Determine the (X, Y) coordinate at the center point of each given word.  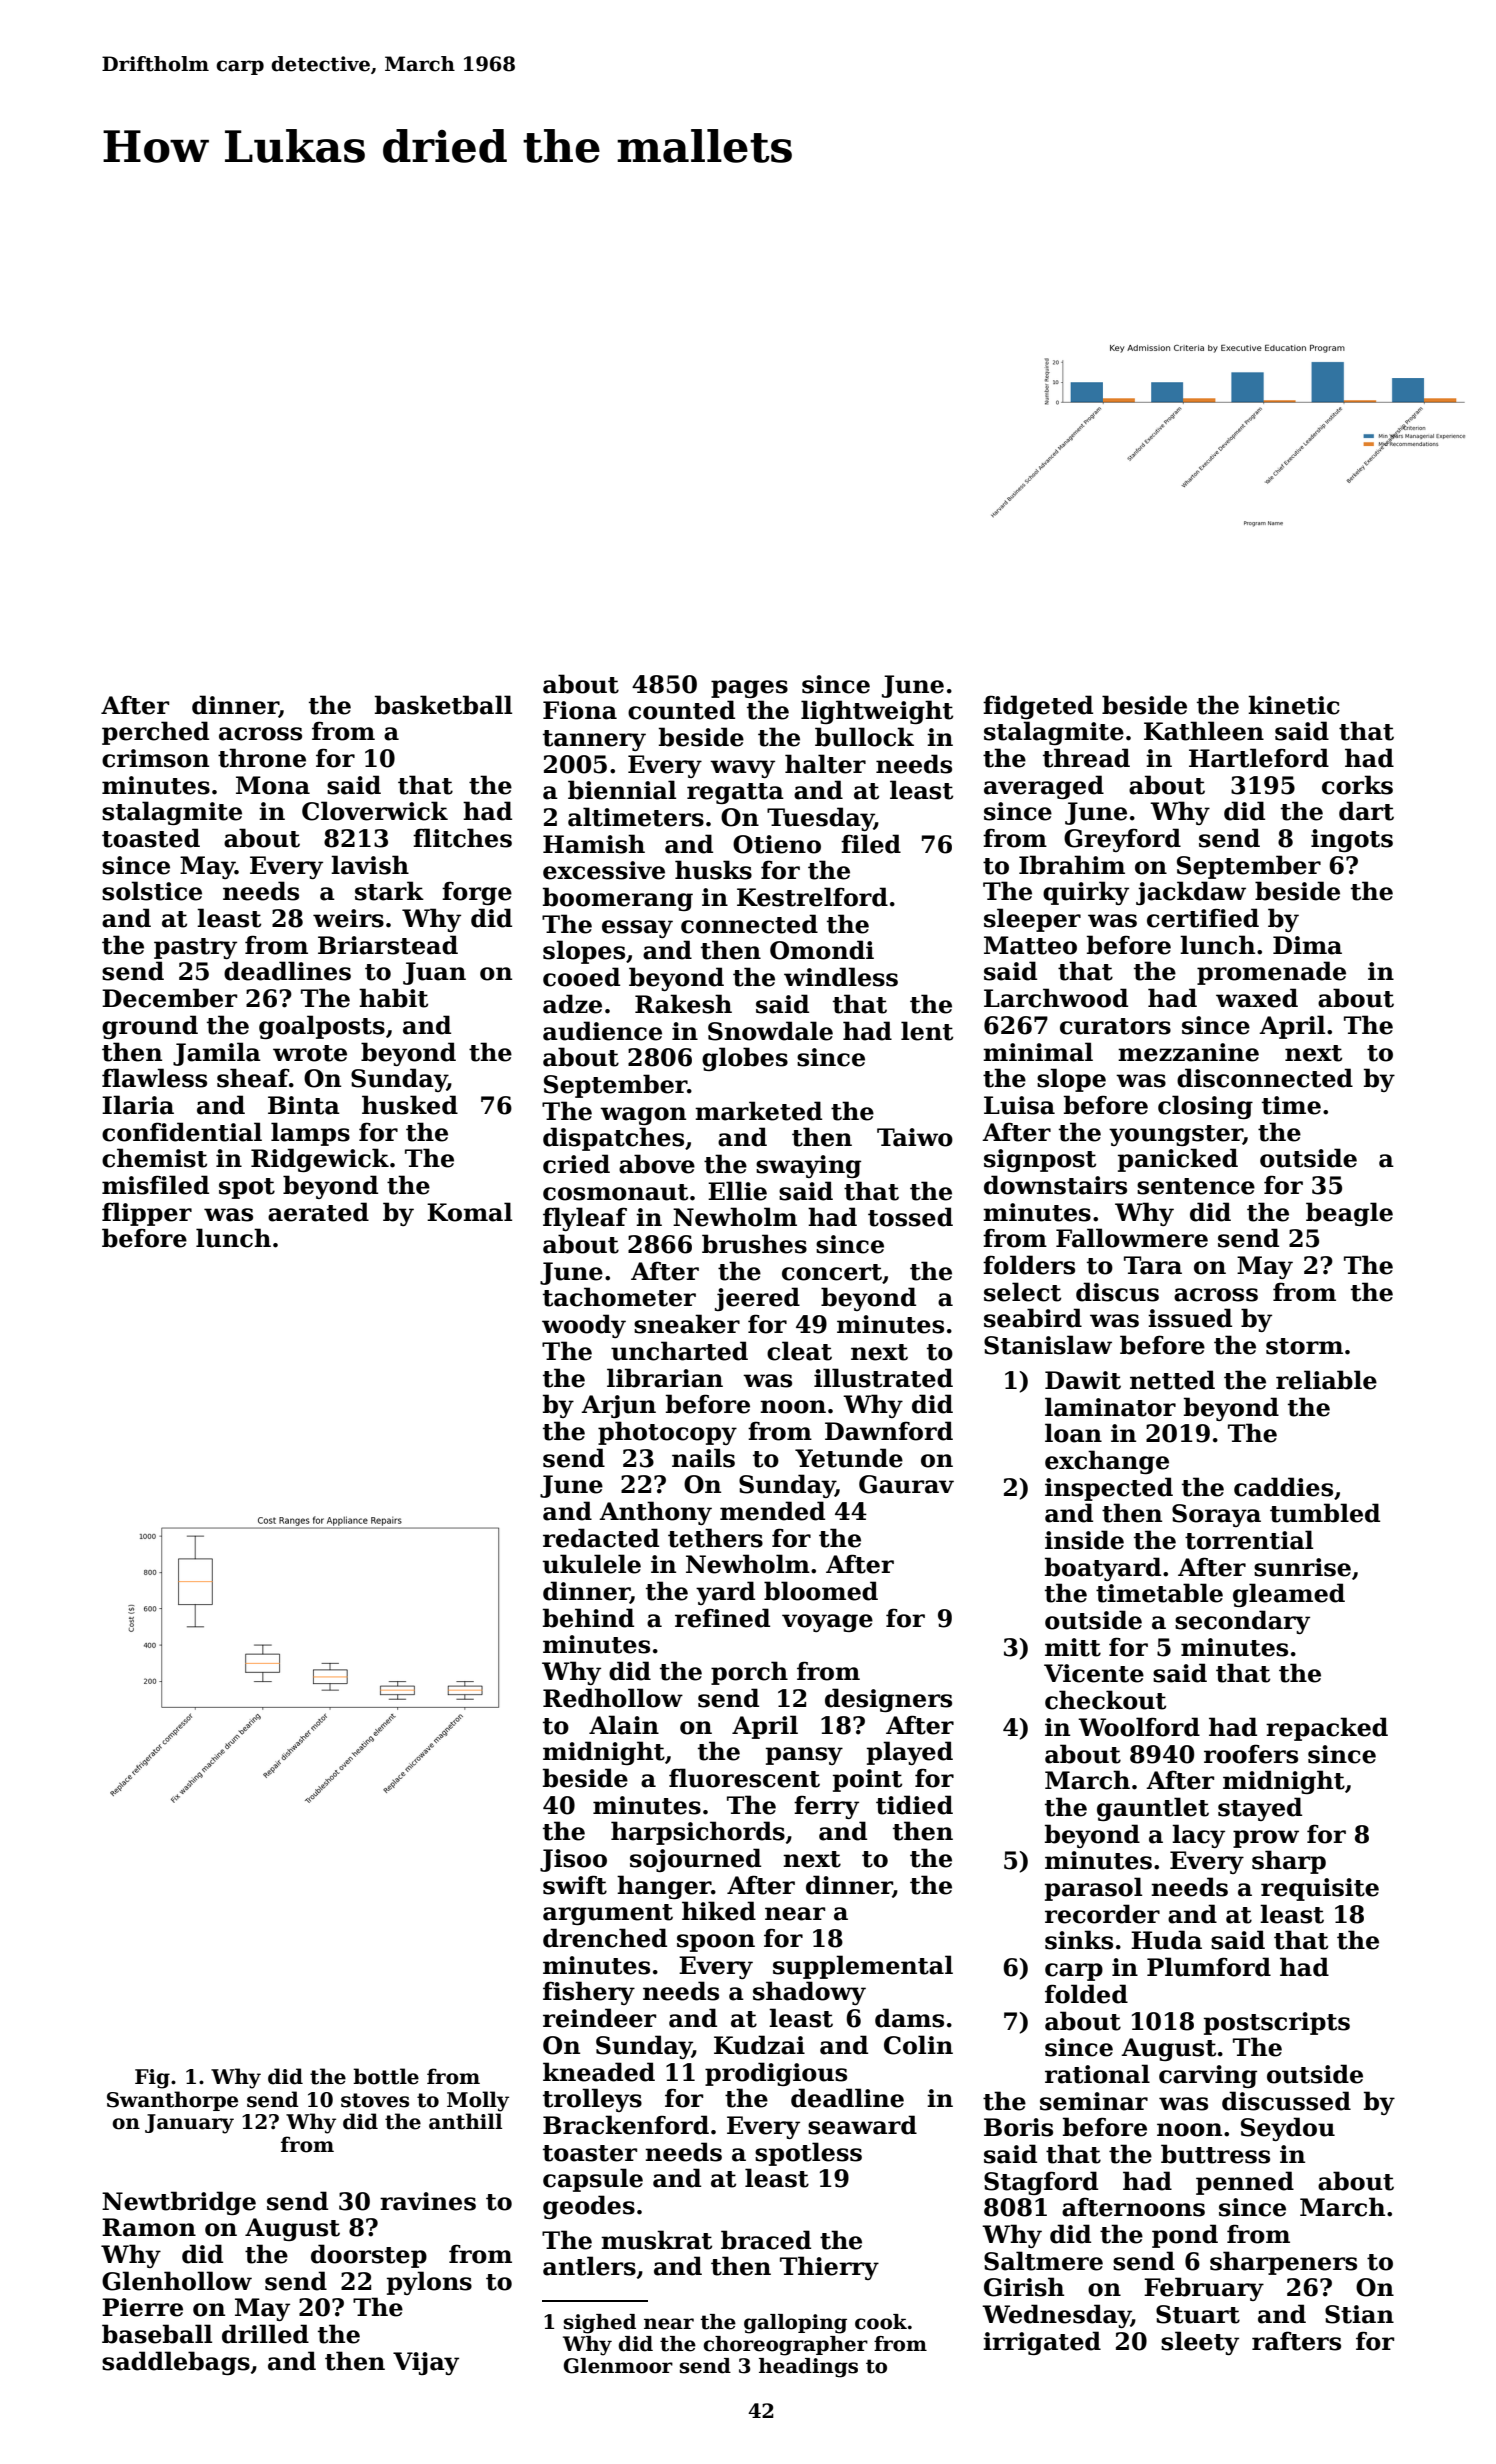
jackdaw (1191, 893)
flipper (147, 1214)
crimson (155, 758)
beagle (1349, 1214)
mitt (1073, 1647)
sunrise (1302, 1567)
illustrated (883, 1378)
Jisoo (573, 1860)
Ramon (149, 2227)
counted (681, 710)
